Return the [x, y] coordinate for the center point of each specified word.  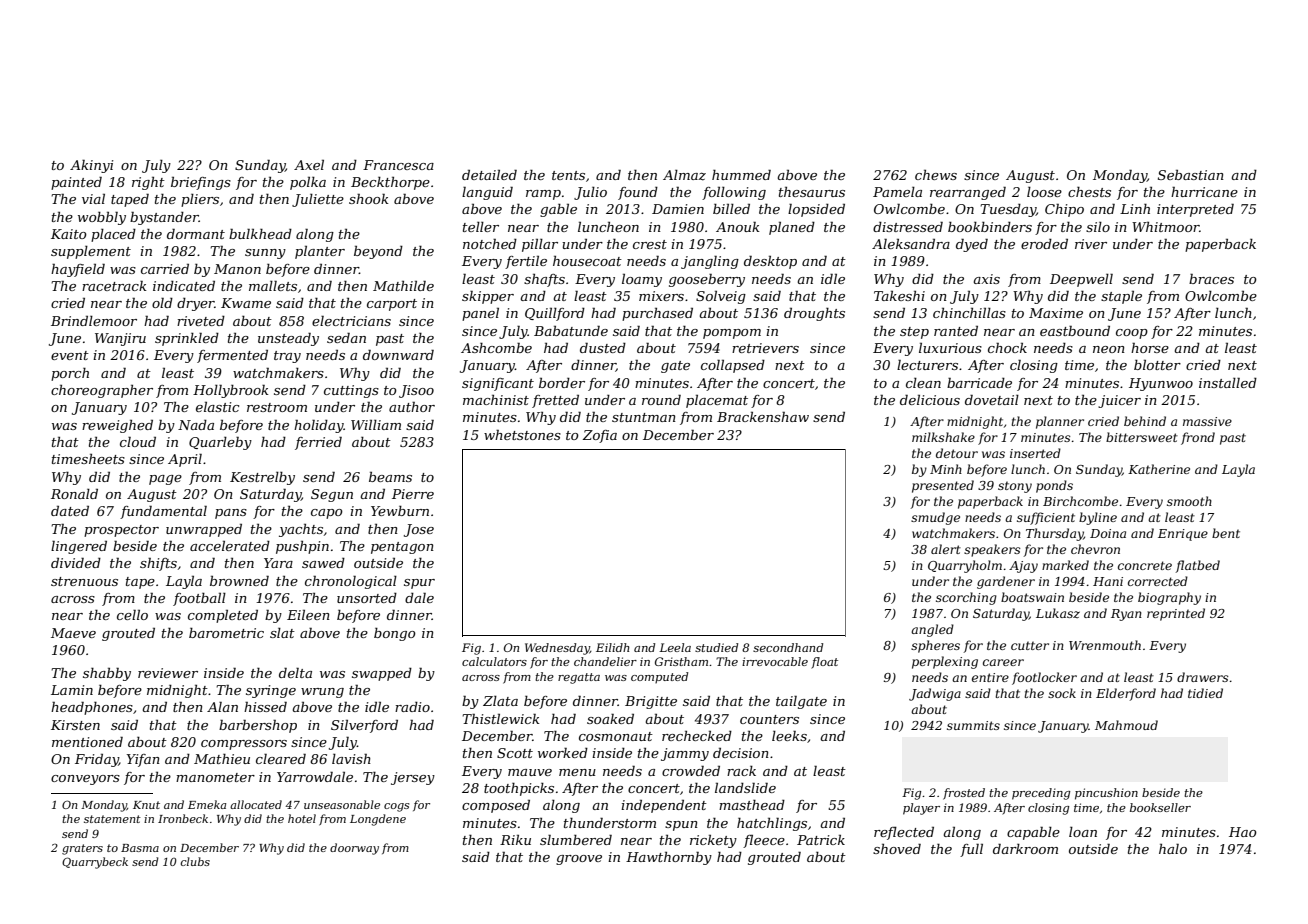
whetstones [522, 434]
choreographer [102, 391]
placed [113, 235]
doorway [354, 849]
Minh [946, 469]
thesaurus [812, 192]
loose [1044, 192]
